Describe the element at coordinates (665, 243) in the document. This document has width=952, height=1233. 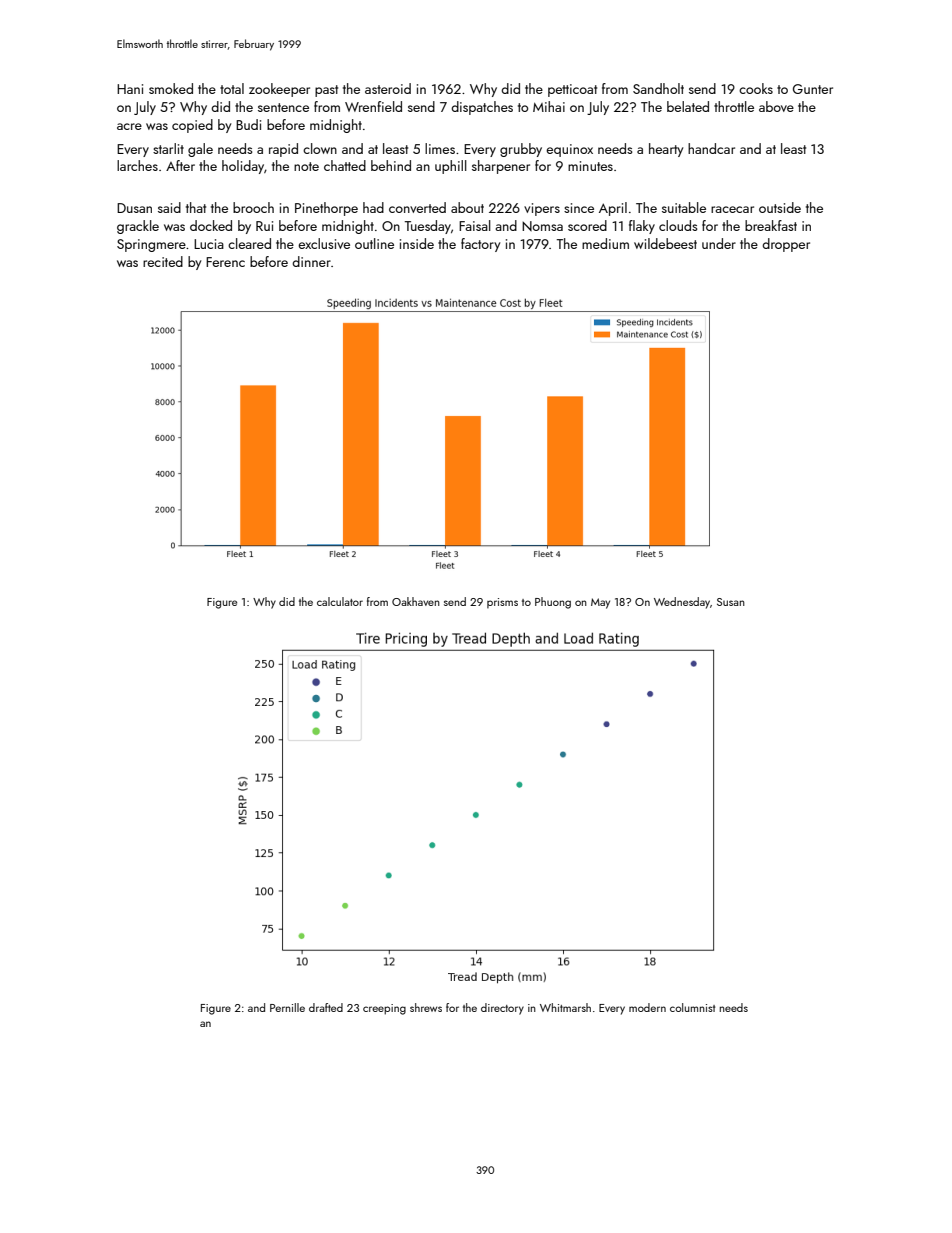
I see `wildebeest` at that location.
